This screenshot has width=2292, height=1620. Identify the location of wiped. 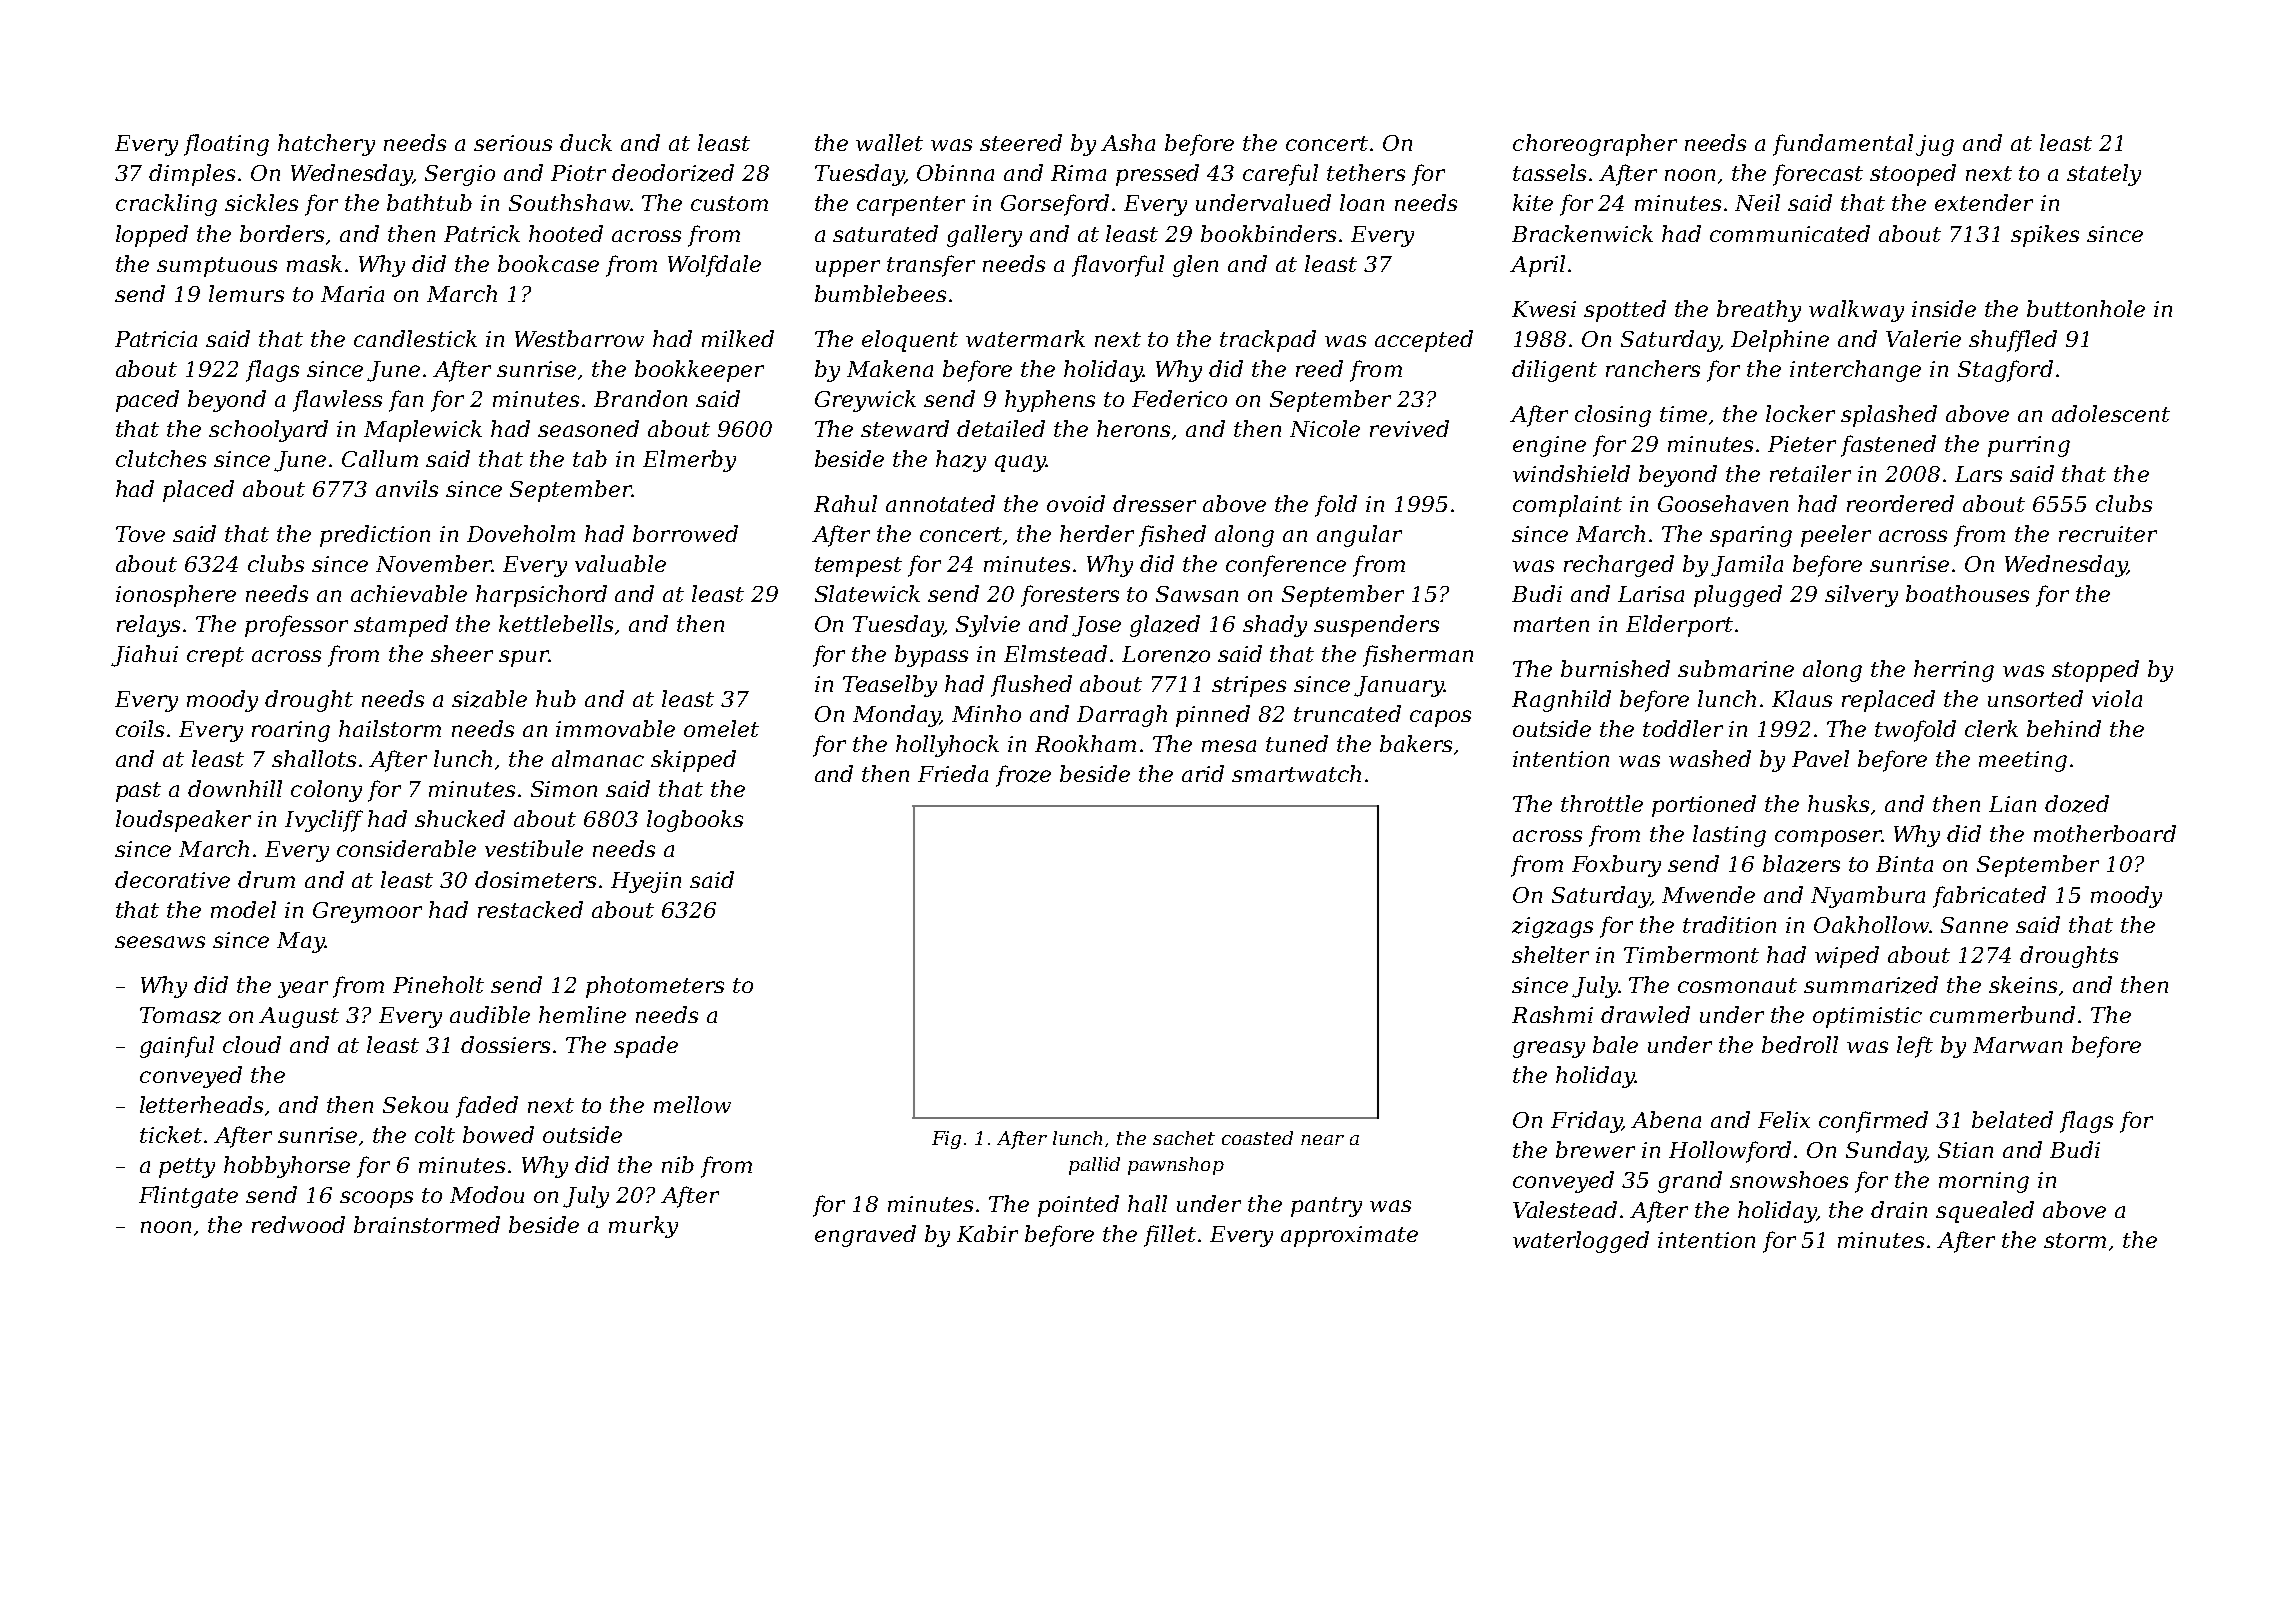
(1847, 957).
